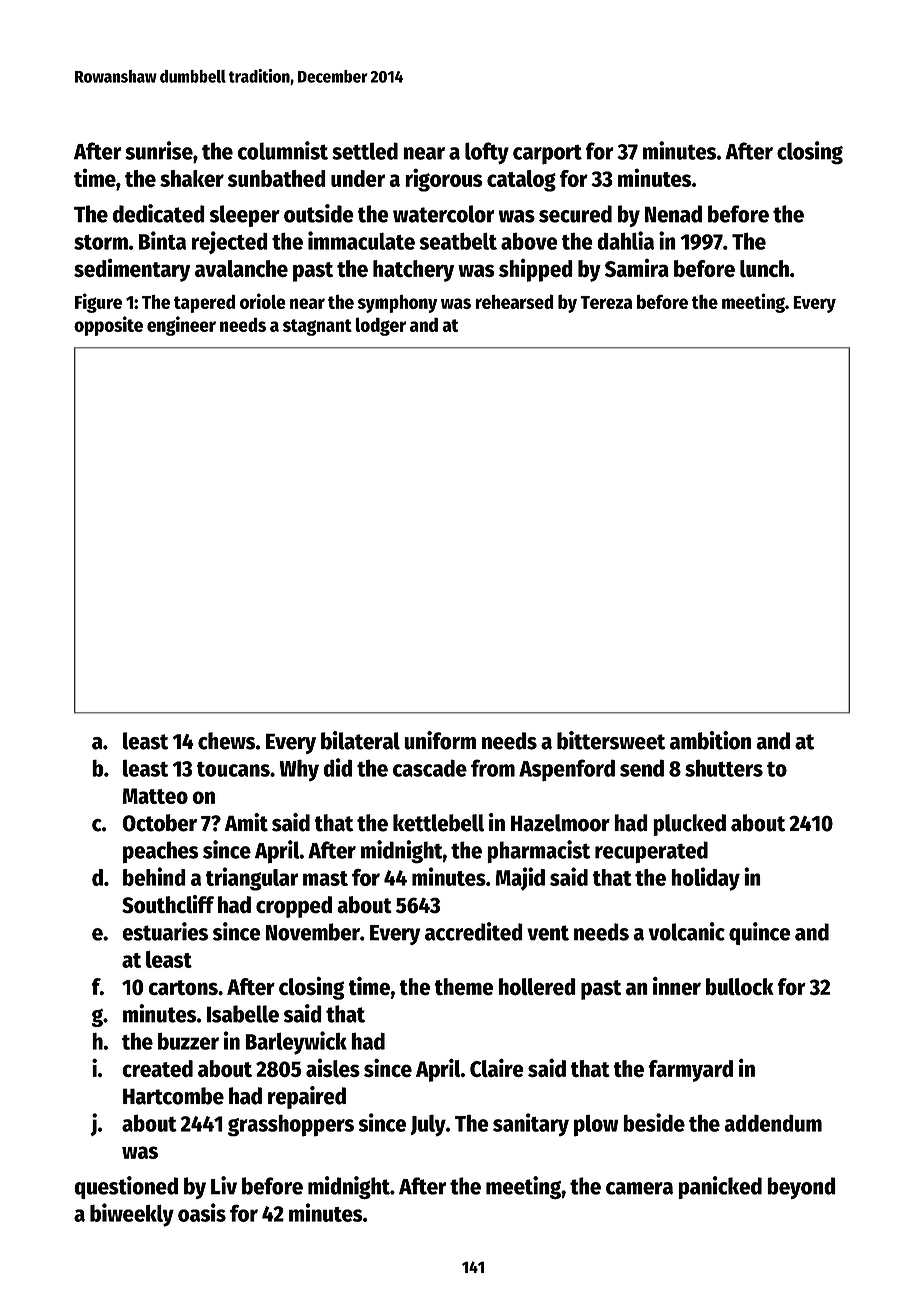 The height and width of the screenshot is (1311, 924). I want to click on Nenad, so click(673, 214).
